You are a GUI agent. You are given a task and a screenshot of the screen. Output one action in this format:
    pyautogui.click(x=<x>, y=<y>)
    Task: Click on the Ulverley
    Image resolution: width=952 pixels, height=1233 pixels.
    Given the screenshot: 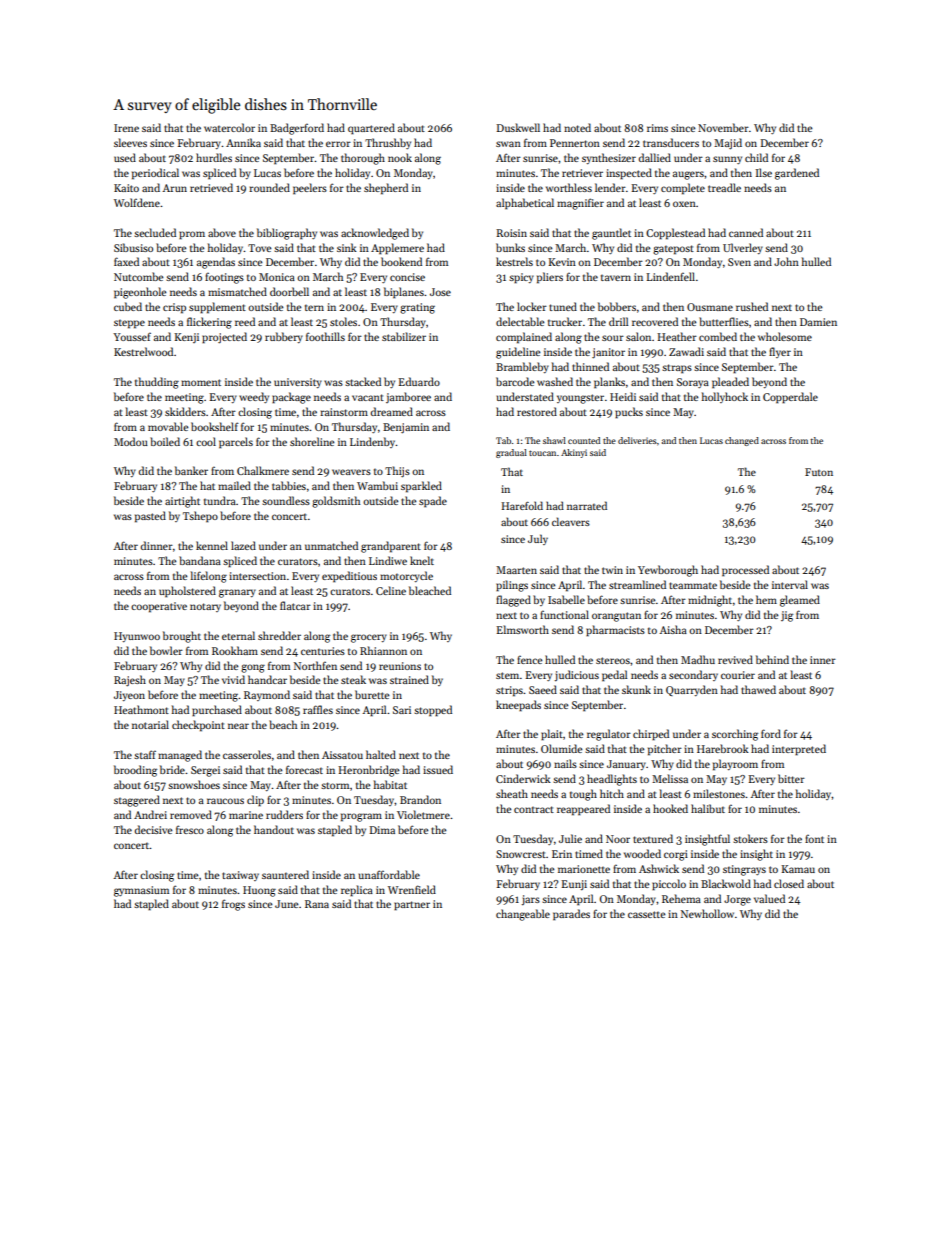 What is the action you would take?
    pyautogui.click(x=743, y=248)
